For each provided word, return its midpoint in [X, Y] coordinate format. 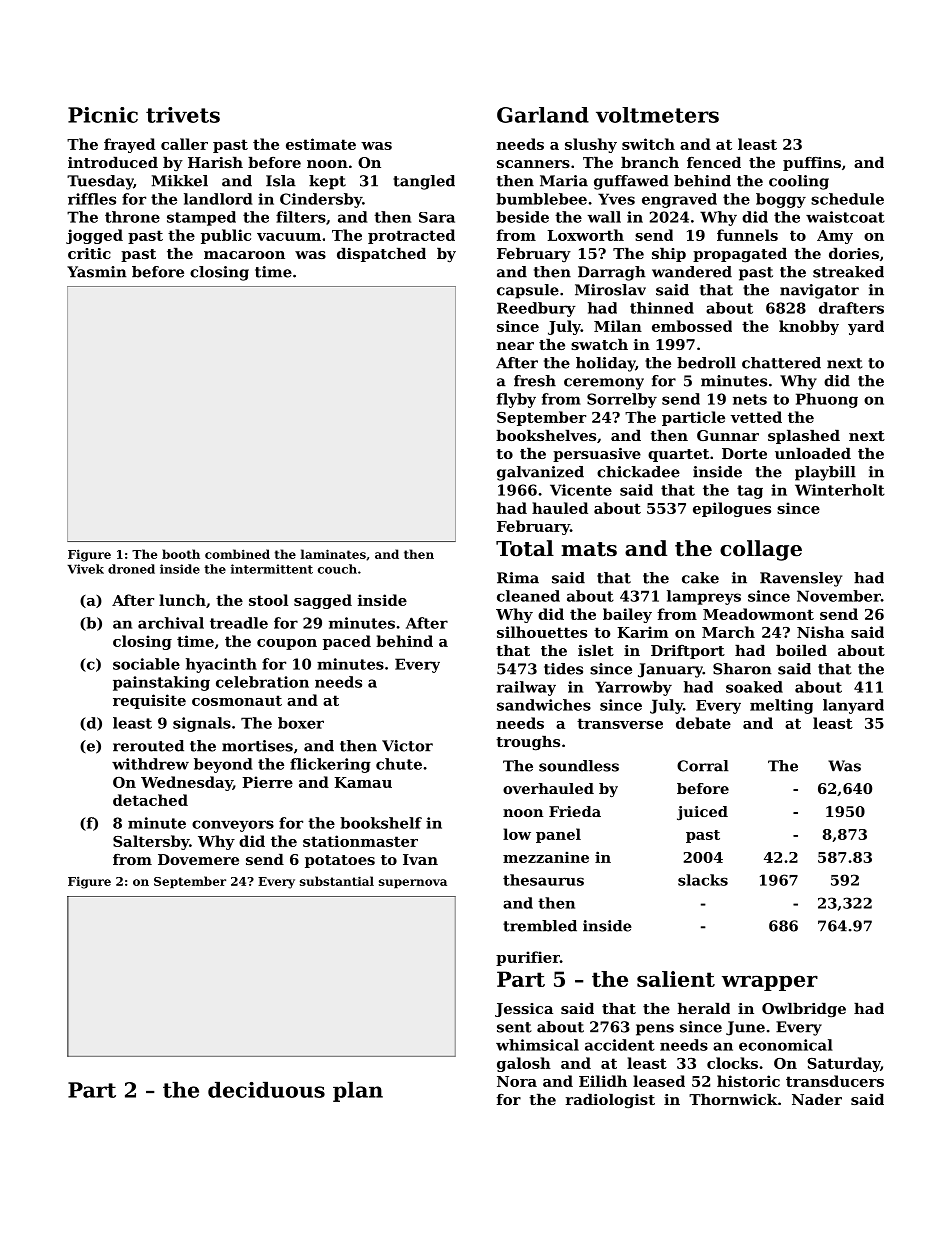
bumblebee [541, 199]
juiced [702, 813]
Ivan [420, 859]
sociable [146, 664]
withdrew [150, 764]
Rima [518, 578]
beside [522, 217]
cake [700, 578]
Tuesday [100, 182]
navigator [819, 291]
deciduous [266, 1090]
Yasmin [97, 272]
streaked [848, 272]
